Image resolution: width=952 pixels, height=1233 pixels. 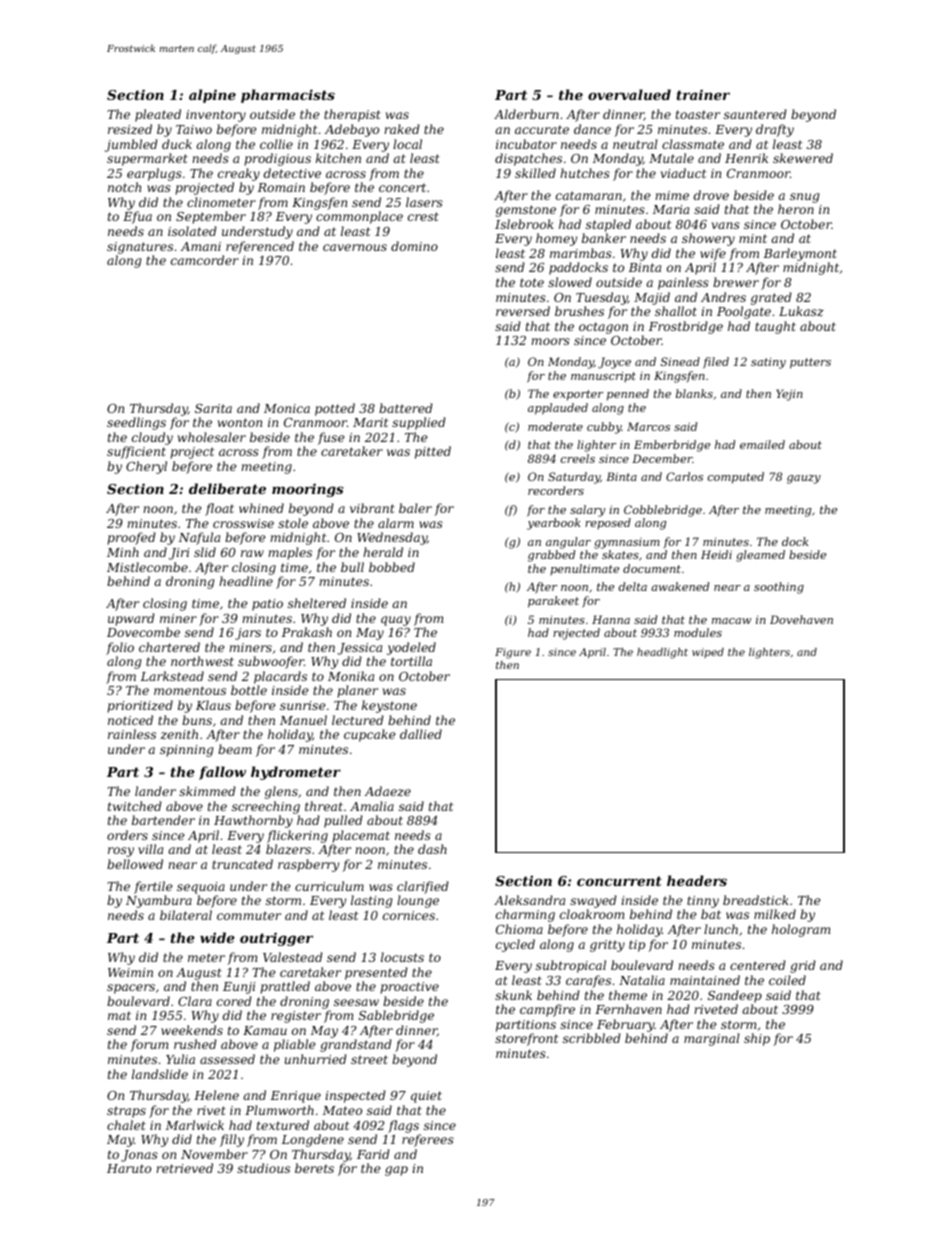 What do you see at coordinates (801, 619) in the image?
I see `Dovehaven` at bounding box center [801, 619].
